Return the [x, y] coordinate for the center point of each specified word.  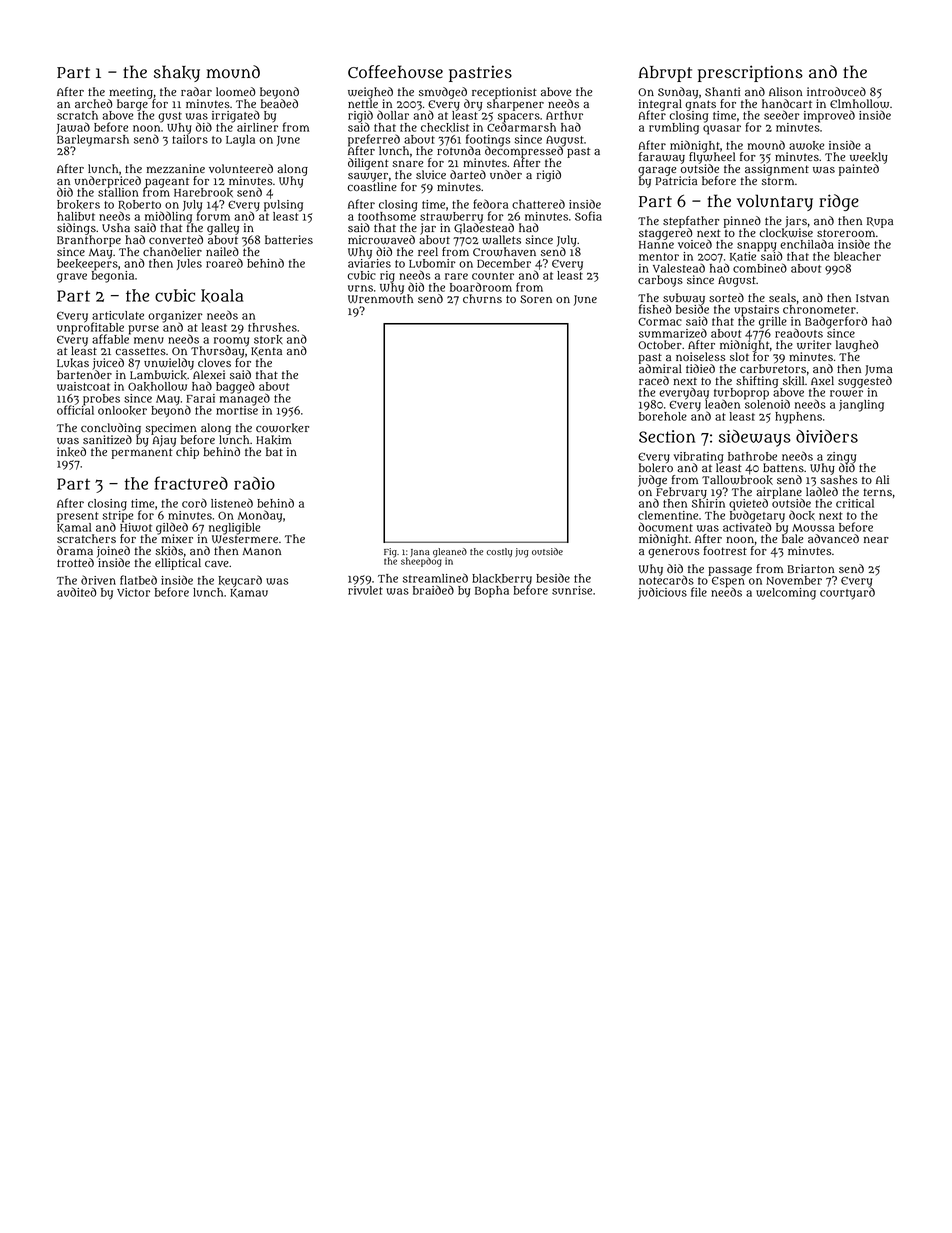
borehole [663, 416]
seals [782, 297]
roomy [231, 341]
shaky [177, 73]
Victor [133, 592]
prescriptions [750, 73]
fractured [191, 483]
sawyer [368, 177]
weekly [869, 158]
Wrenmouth [380, 299]
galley [223, 229]
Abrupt [665, 74]
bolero [656, 468]
